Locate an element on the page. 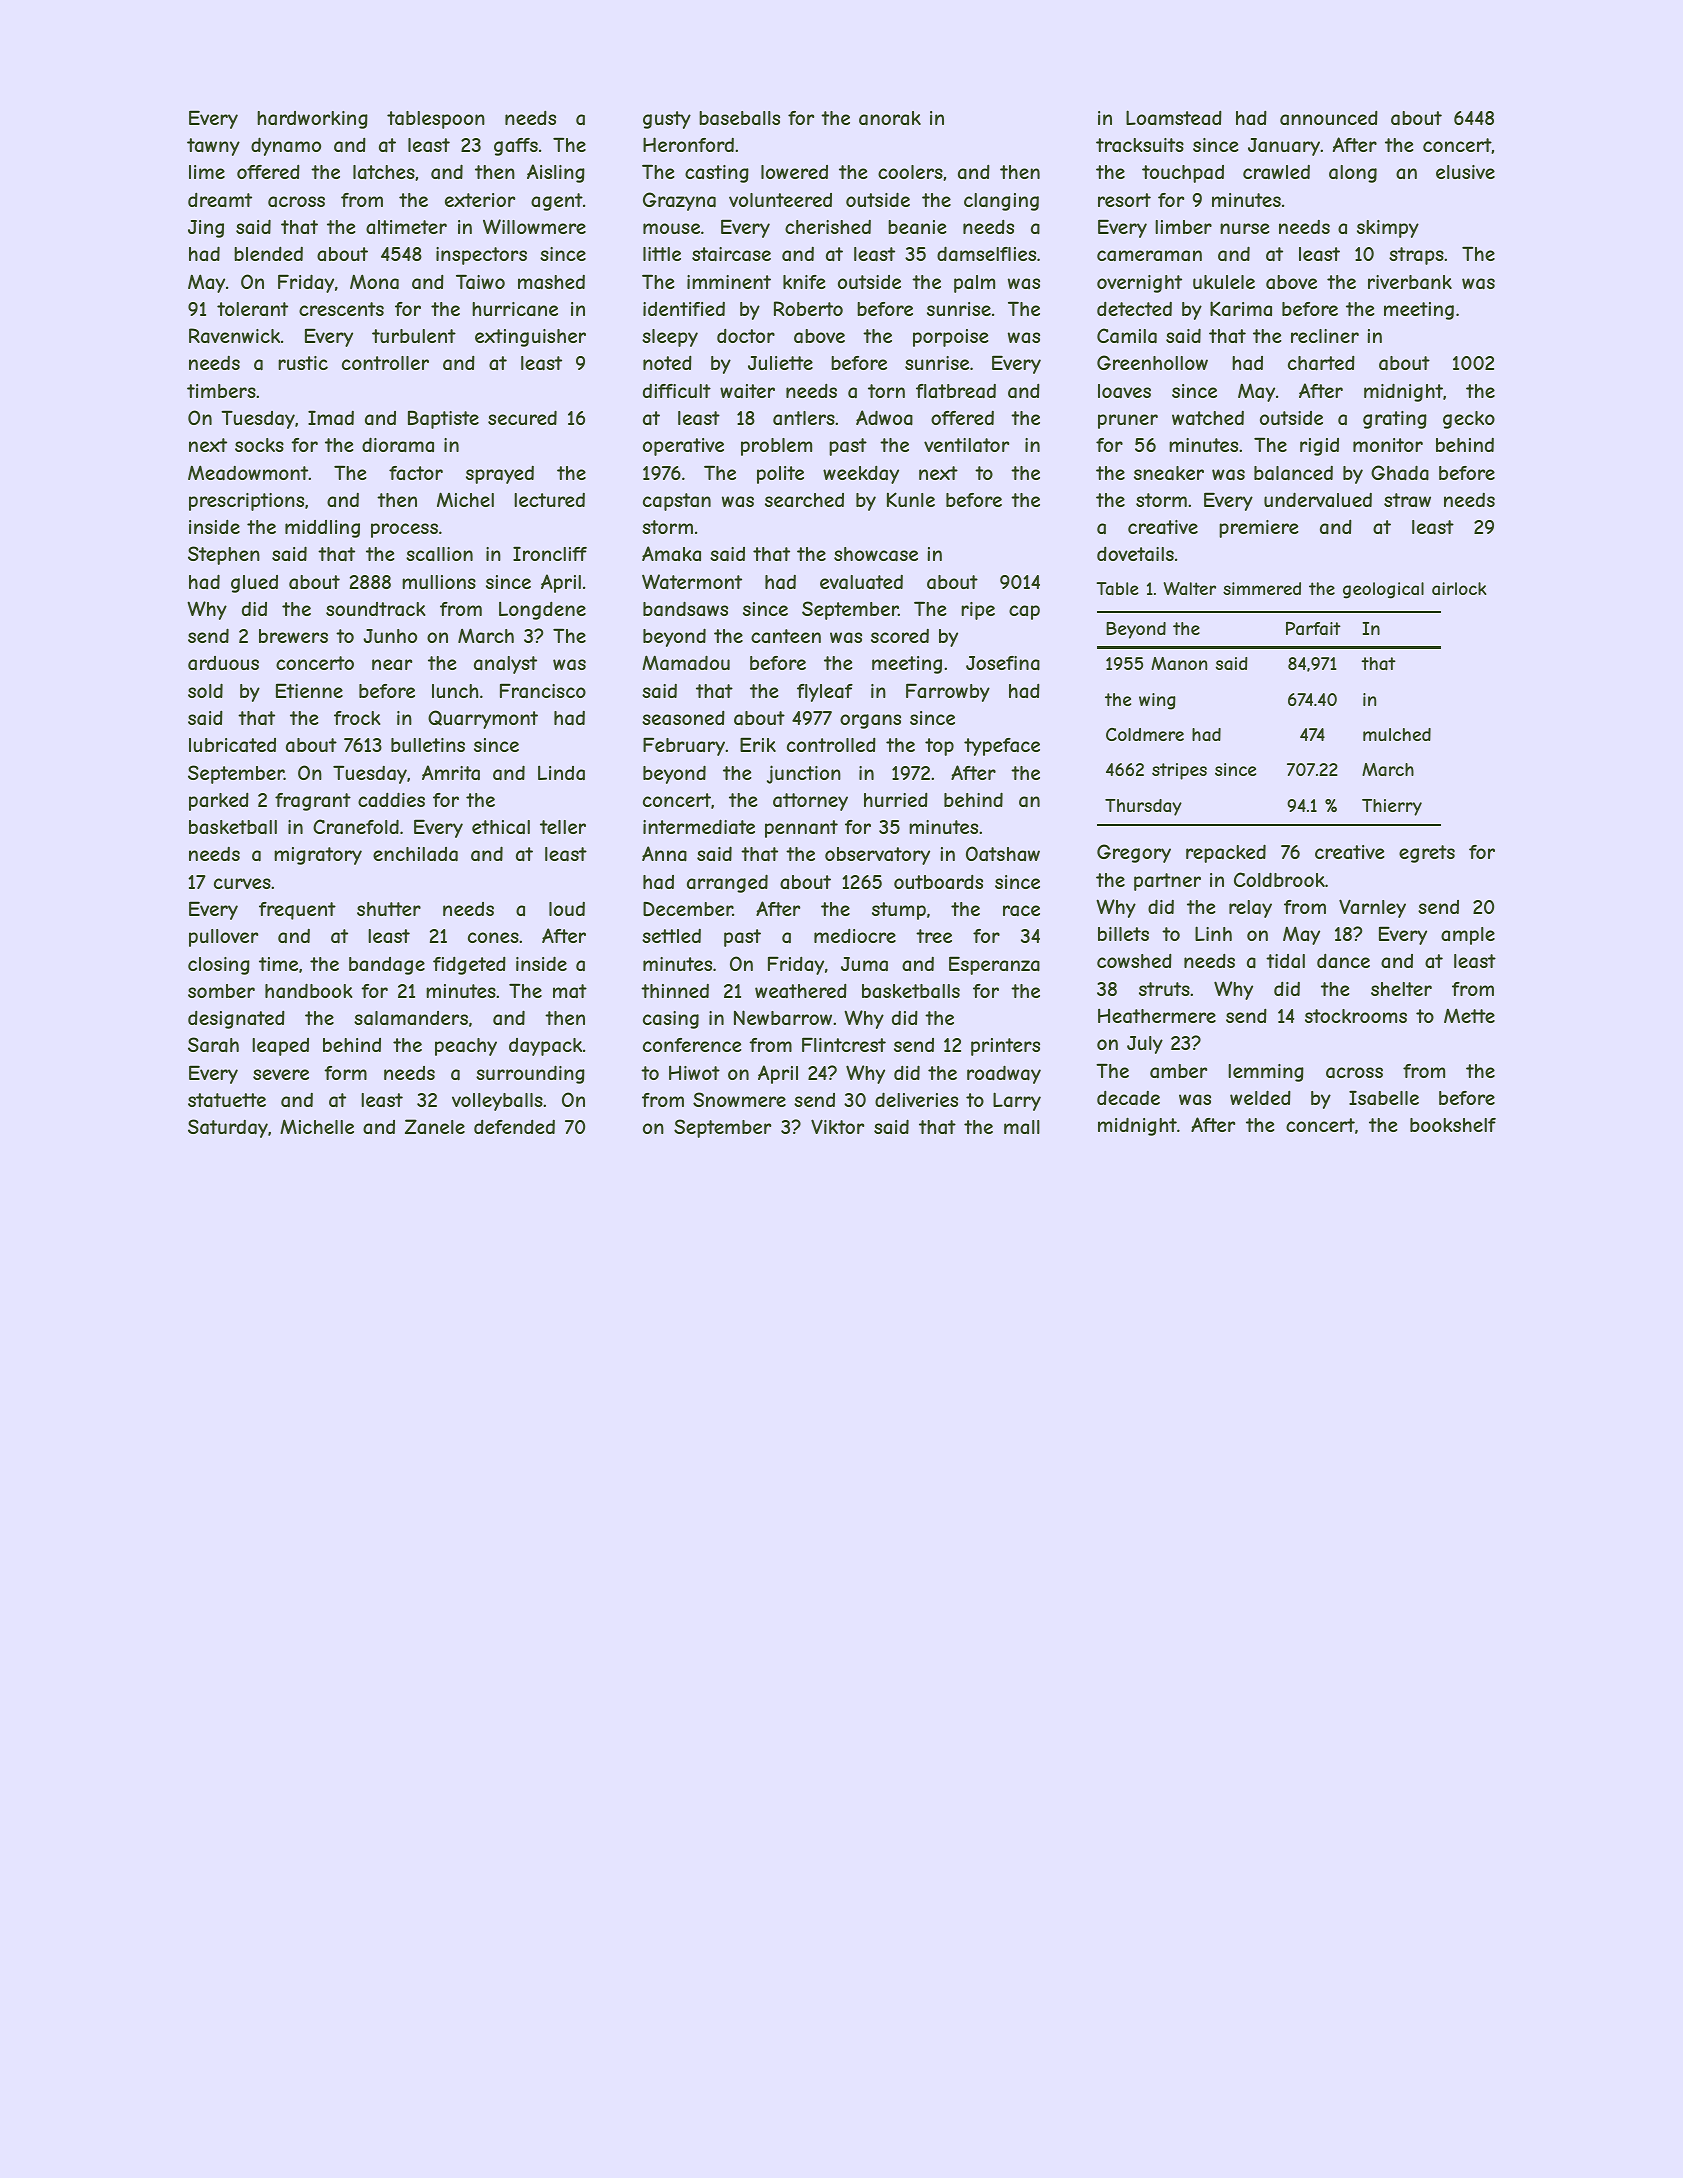  baseballs is located at coordinates (739, 118).
